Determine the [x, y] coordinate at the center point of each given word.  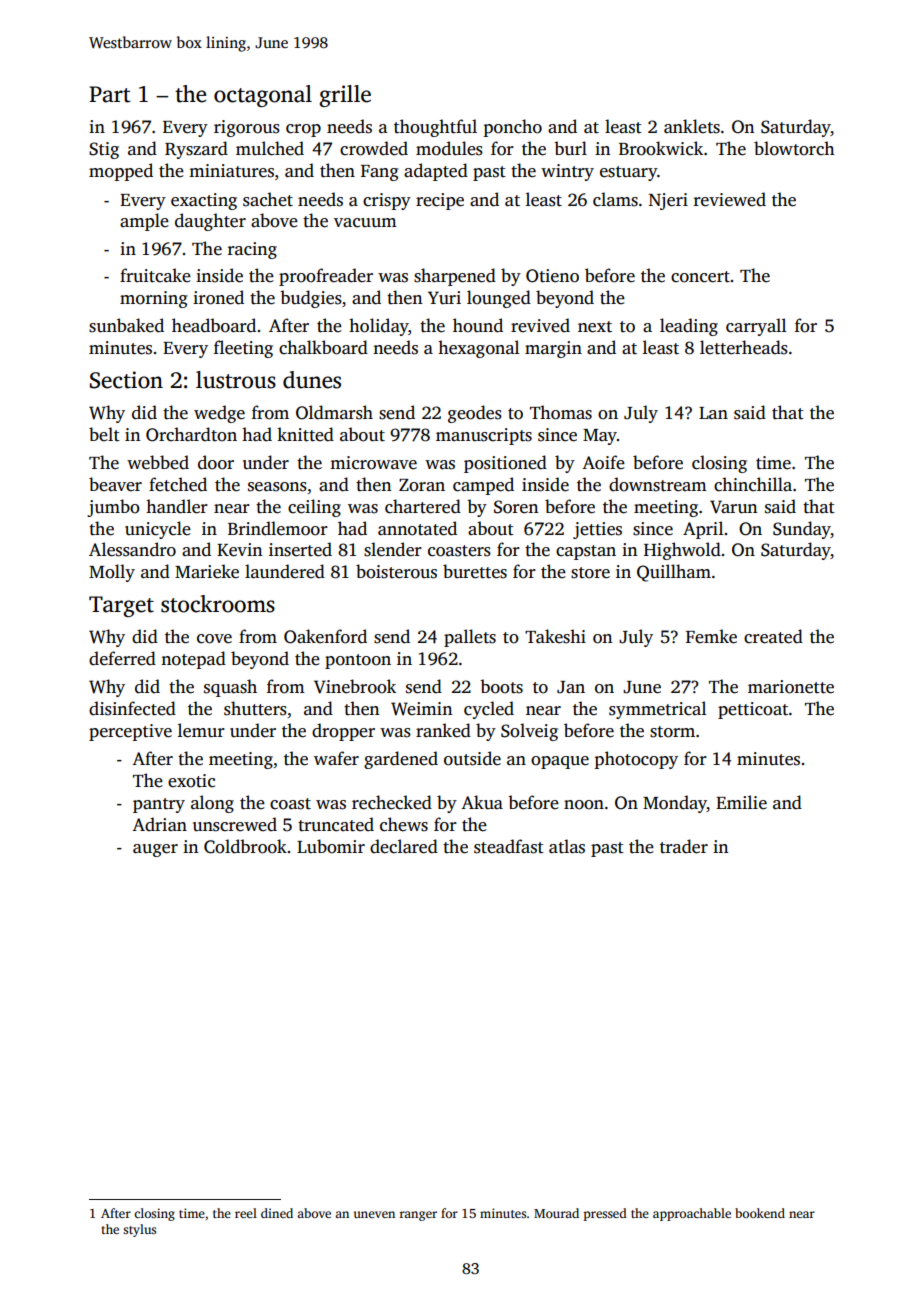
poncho [513, 128]
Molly [112, 573]
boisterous [396, 571]
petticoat [753, 710]
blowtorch [794, 148]
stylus [139, 1230]
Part [109, 94]
